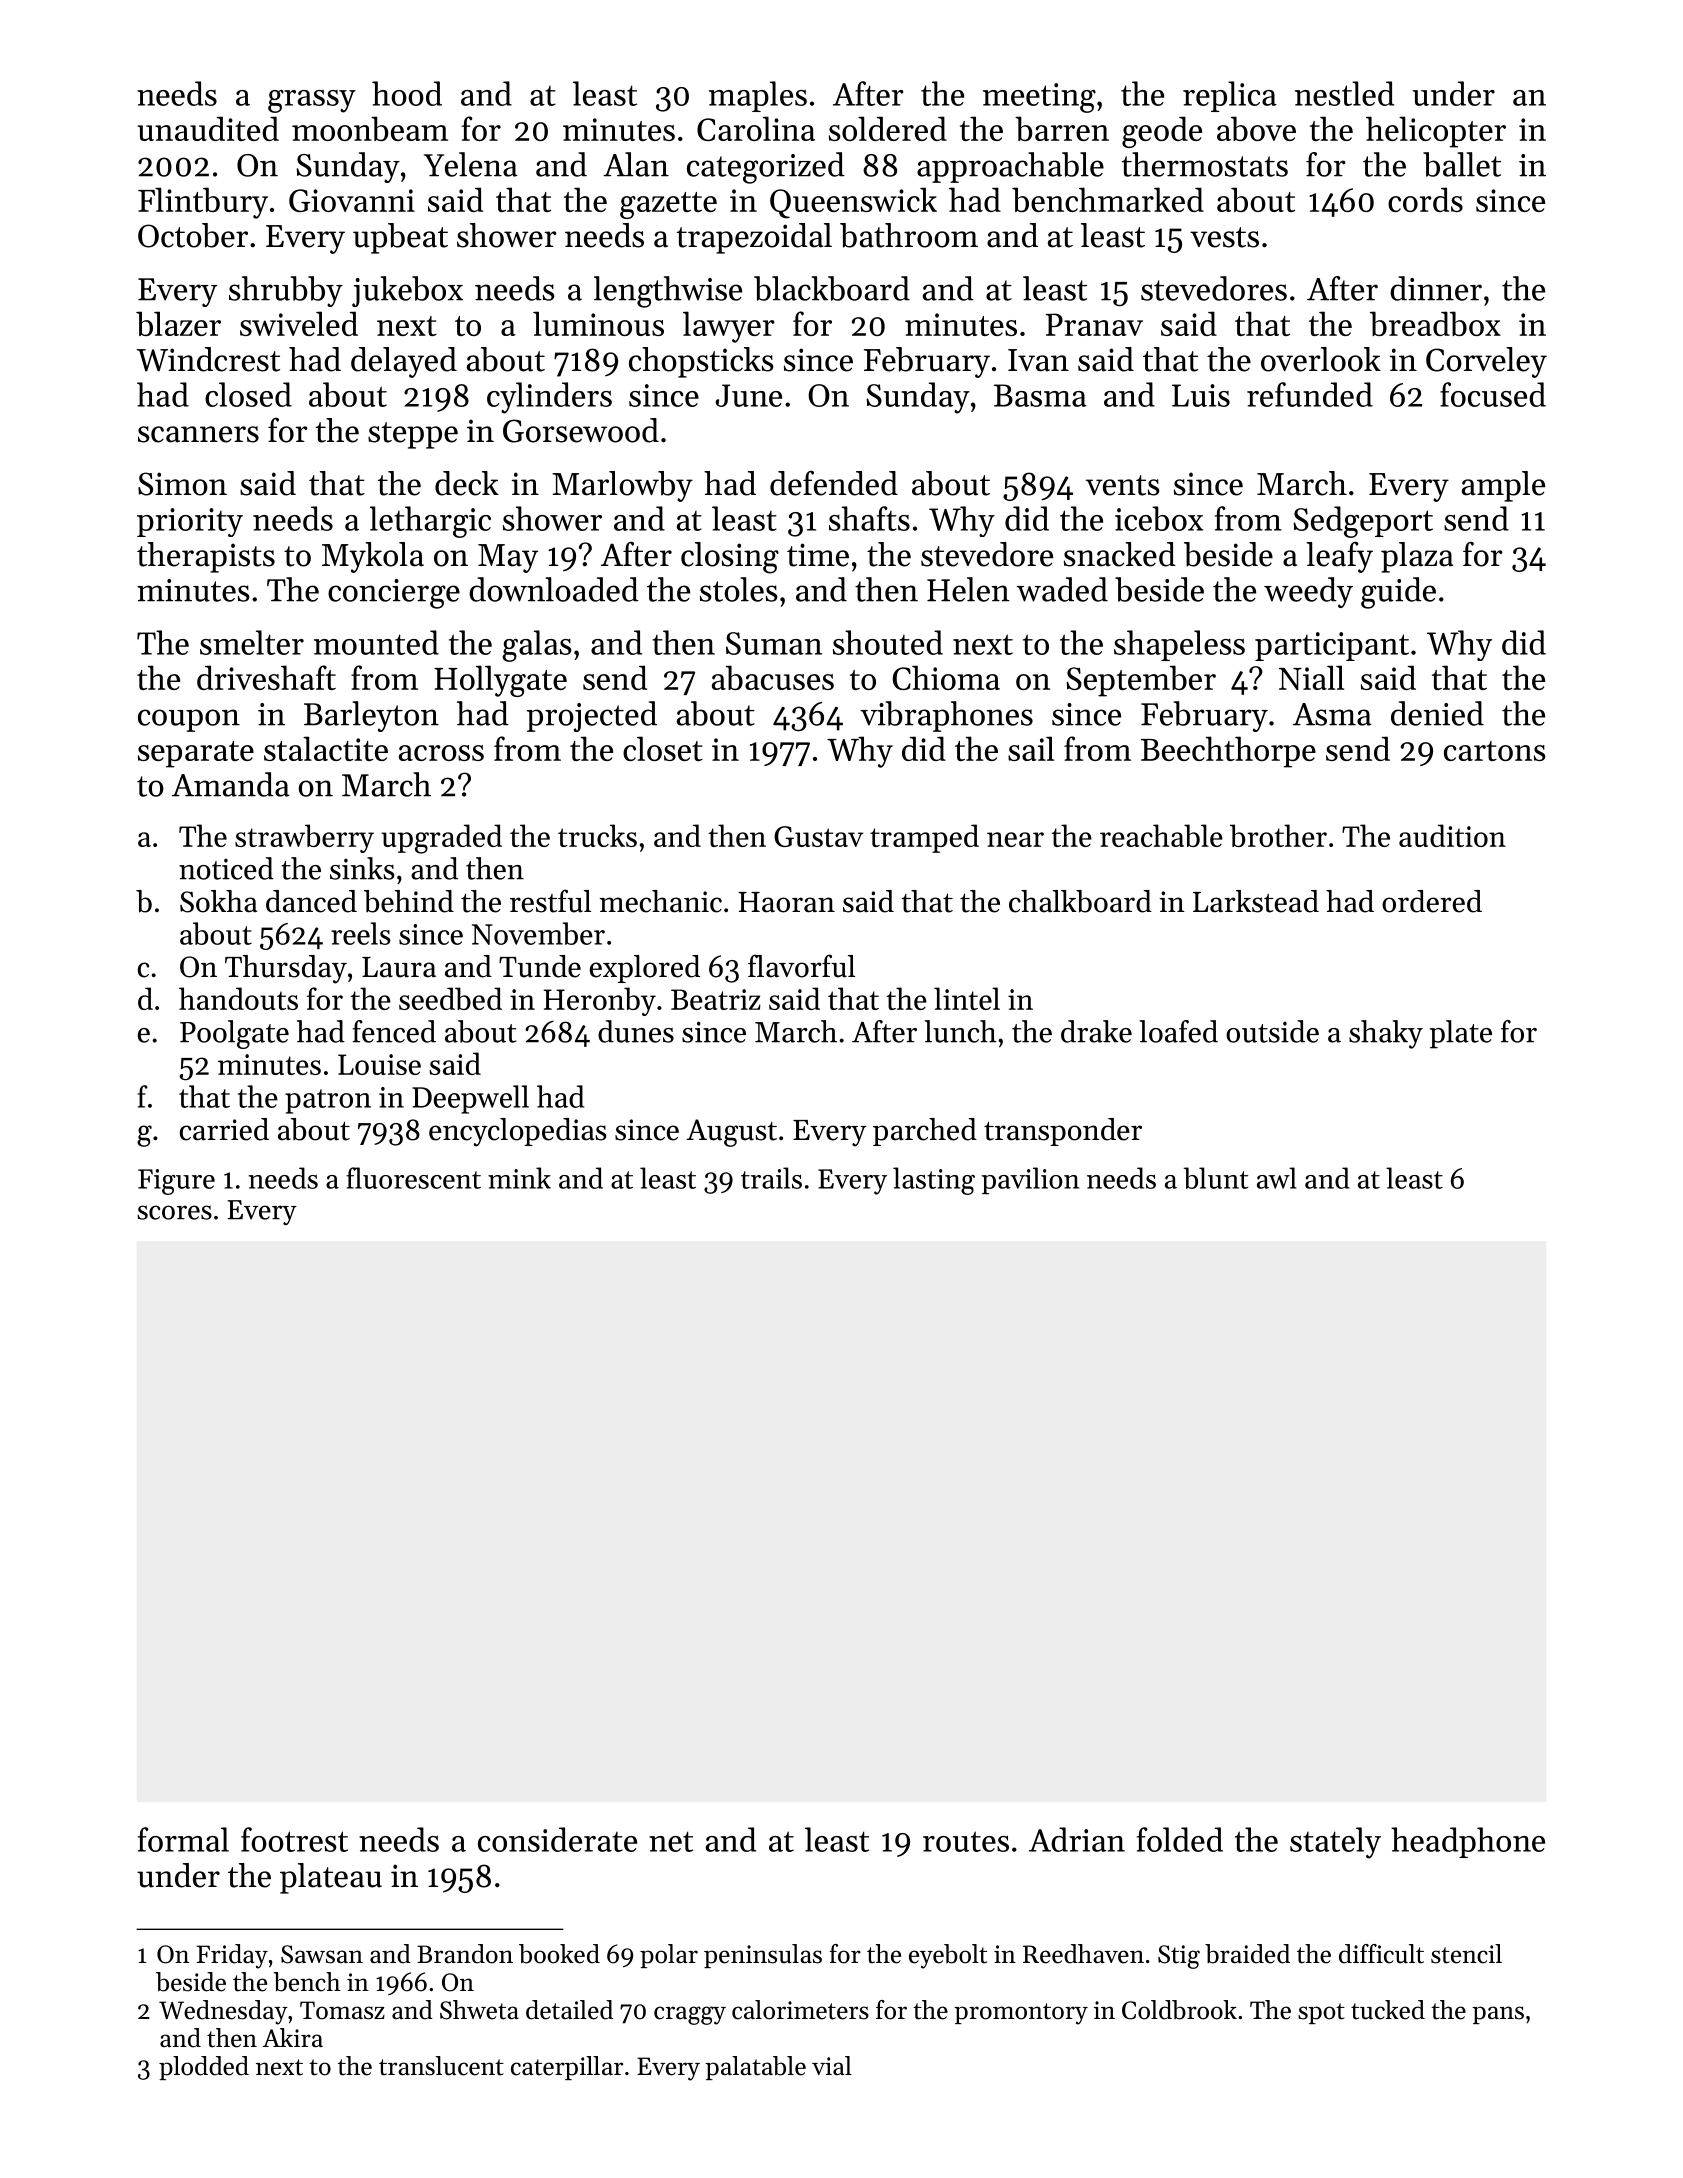  What do you see at coordinates (1339, 557) in the page?
I see `leafy` at bounding box center [1339, 557].
